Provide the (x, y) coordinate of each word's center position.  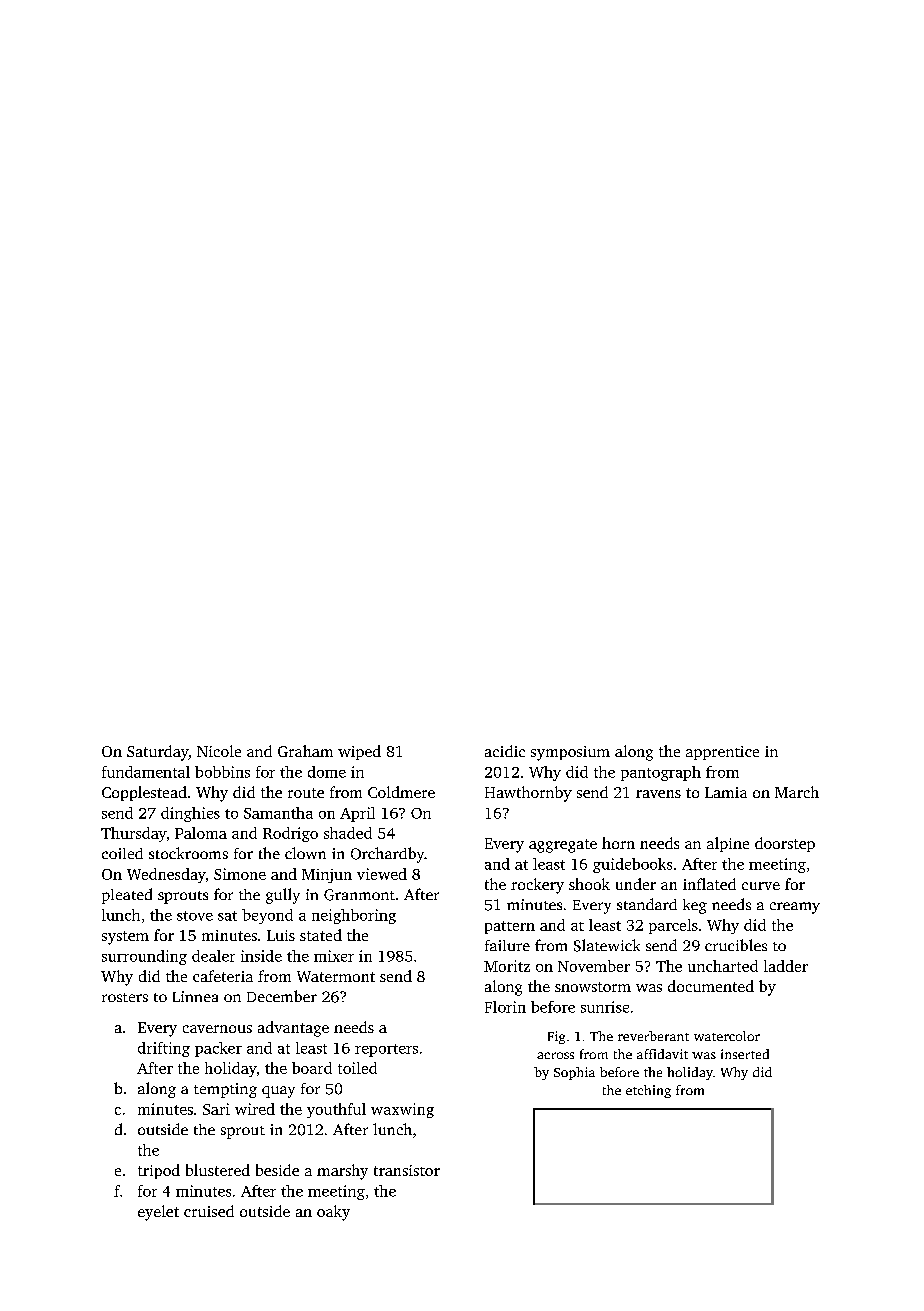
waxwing (402, 1110)
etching (648, 1091)
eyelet (158, 1213)
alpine (728, 844)
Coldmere (401, 792)
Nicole (219, 751)
